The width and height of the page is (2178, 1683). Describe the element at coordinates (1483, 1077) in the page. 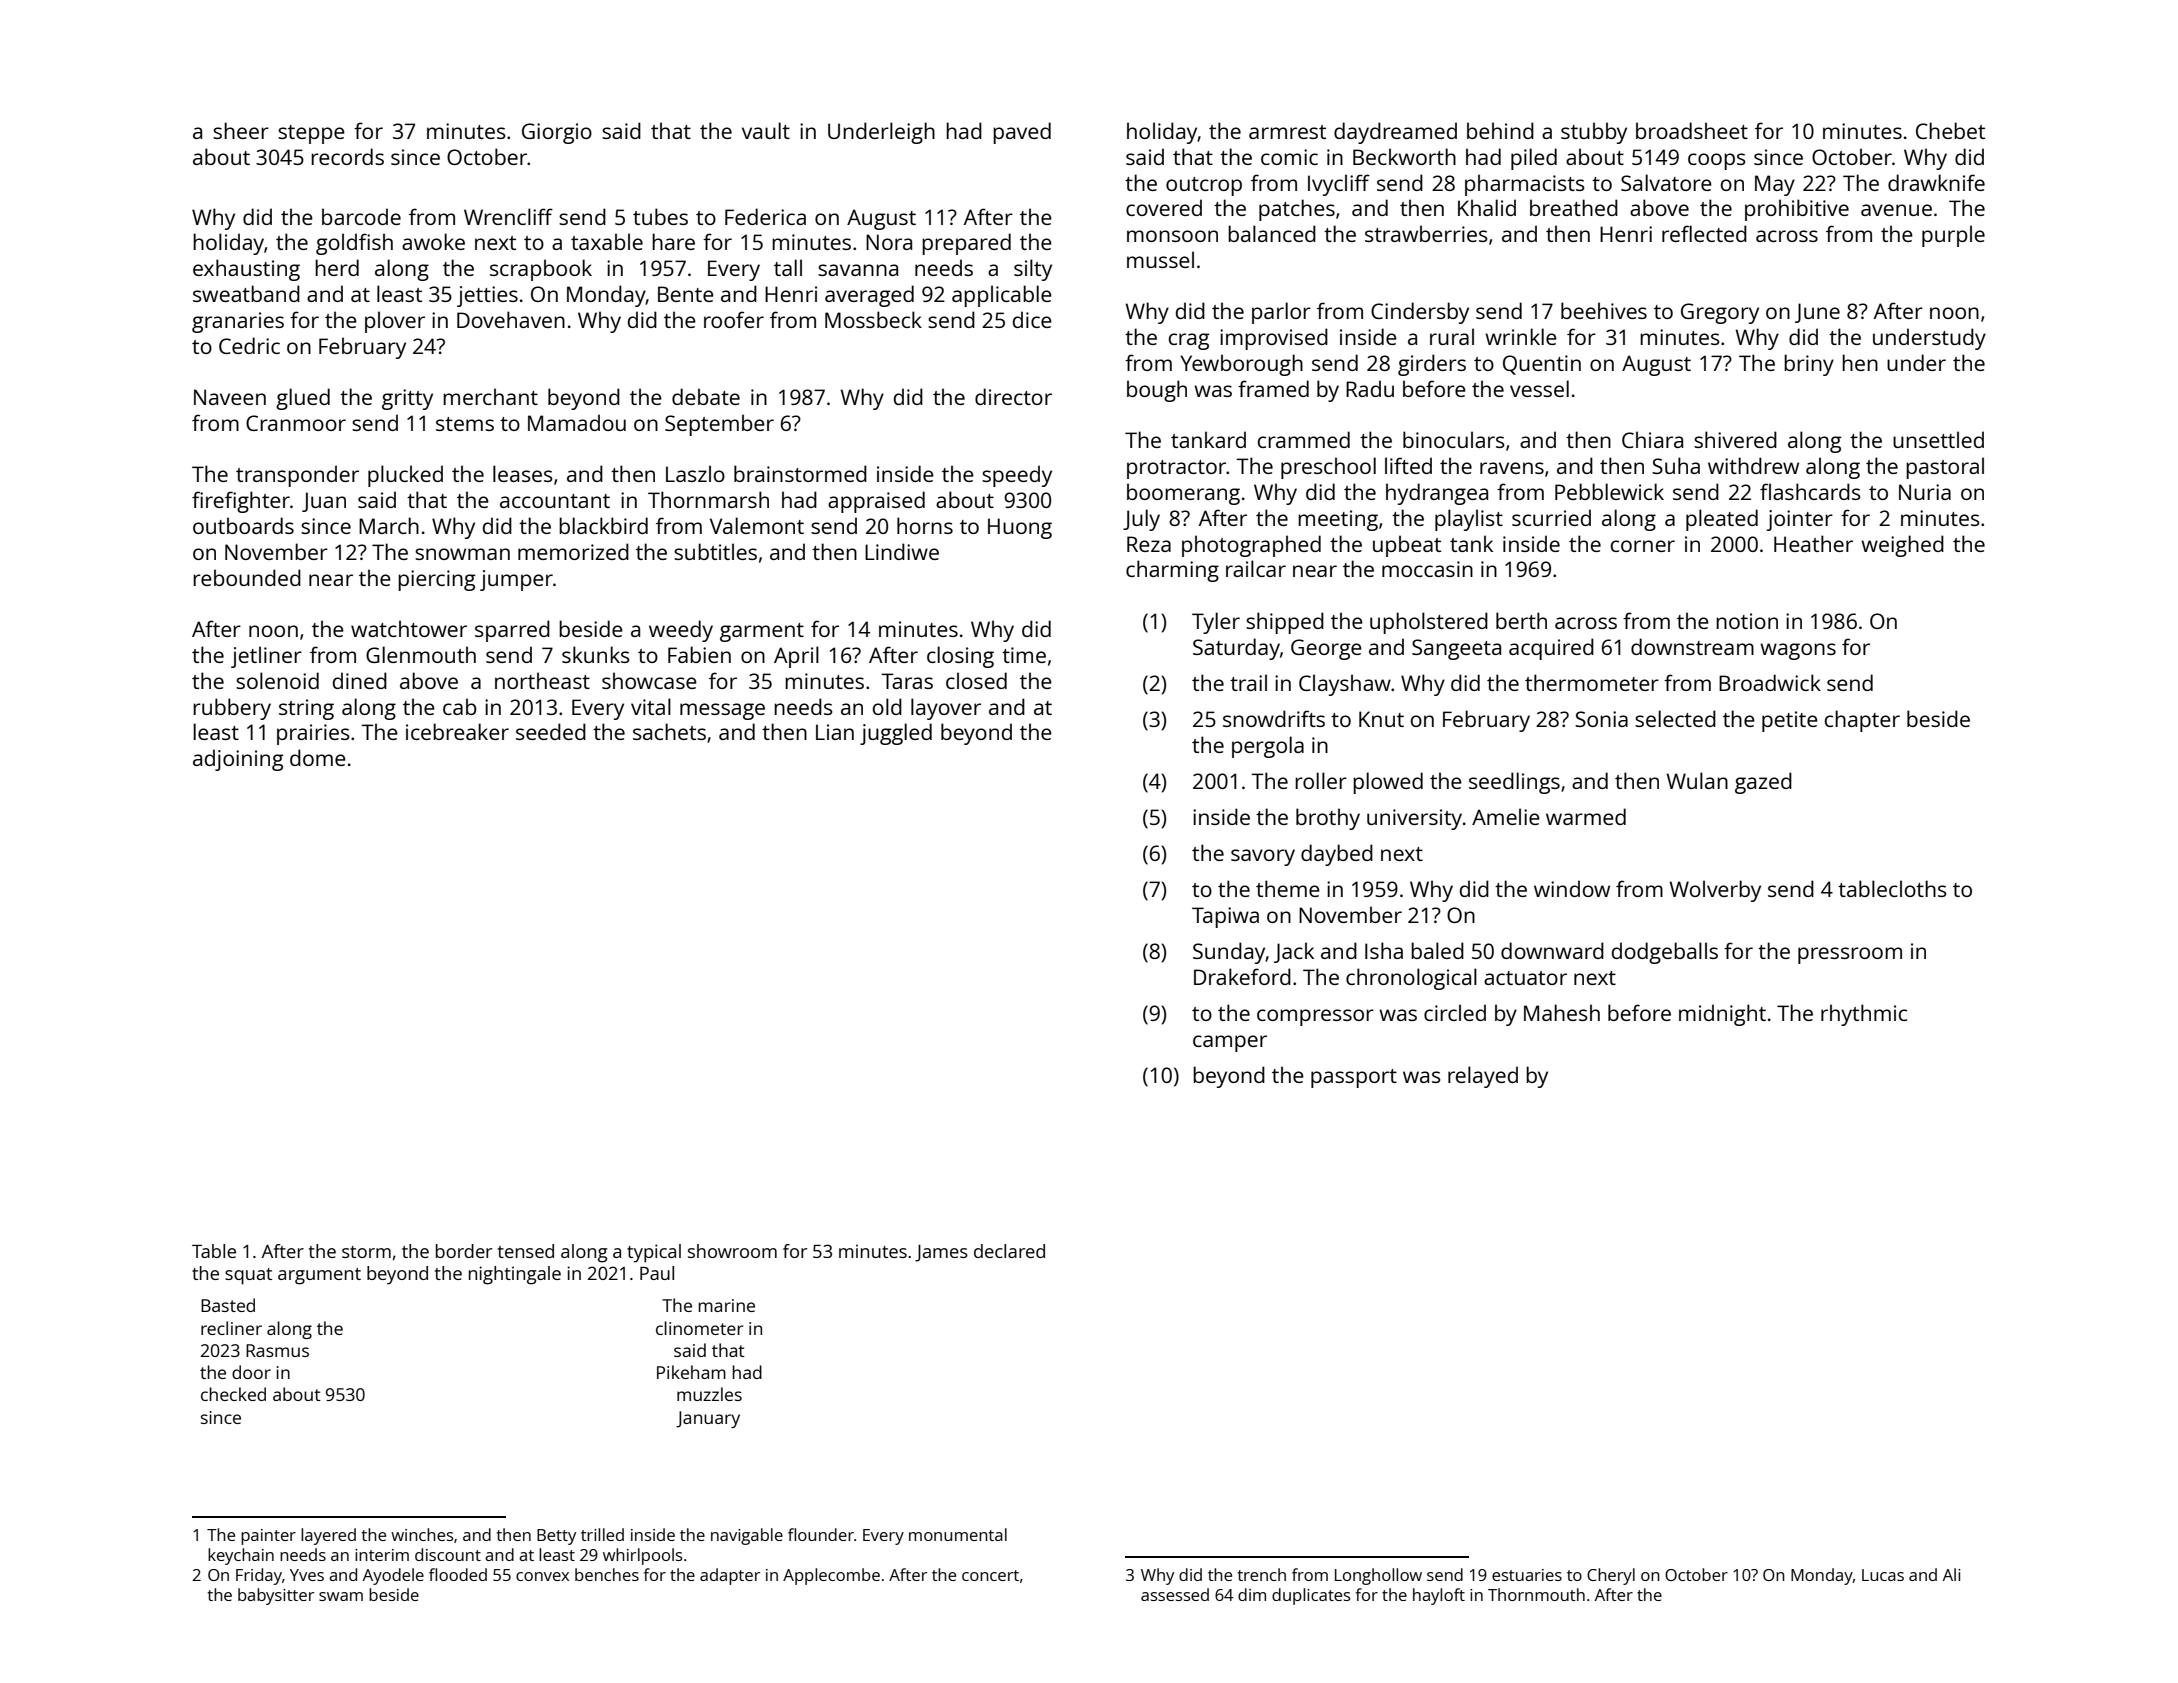

I see `relayed` at that location.
